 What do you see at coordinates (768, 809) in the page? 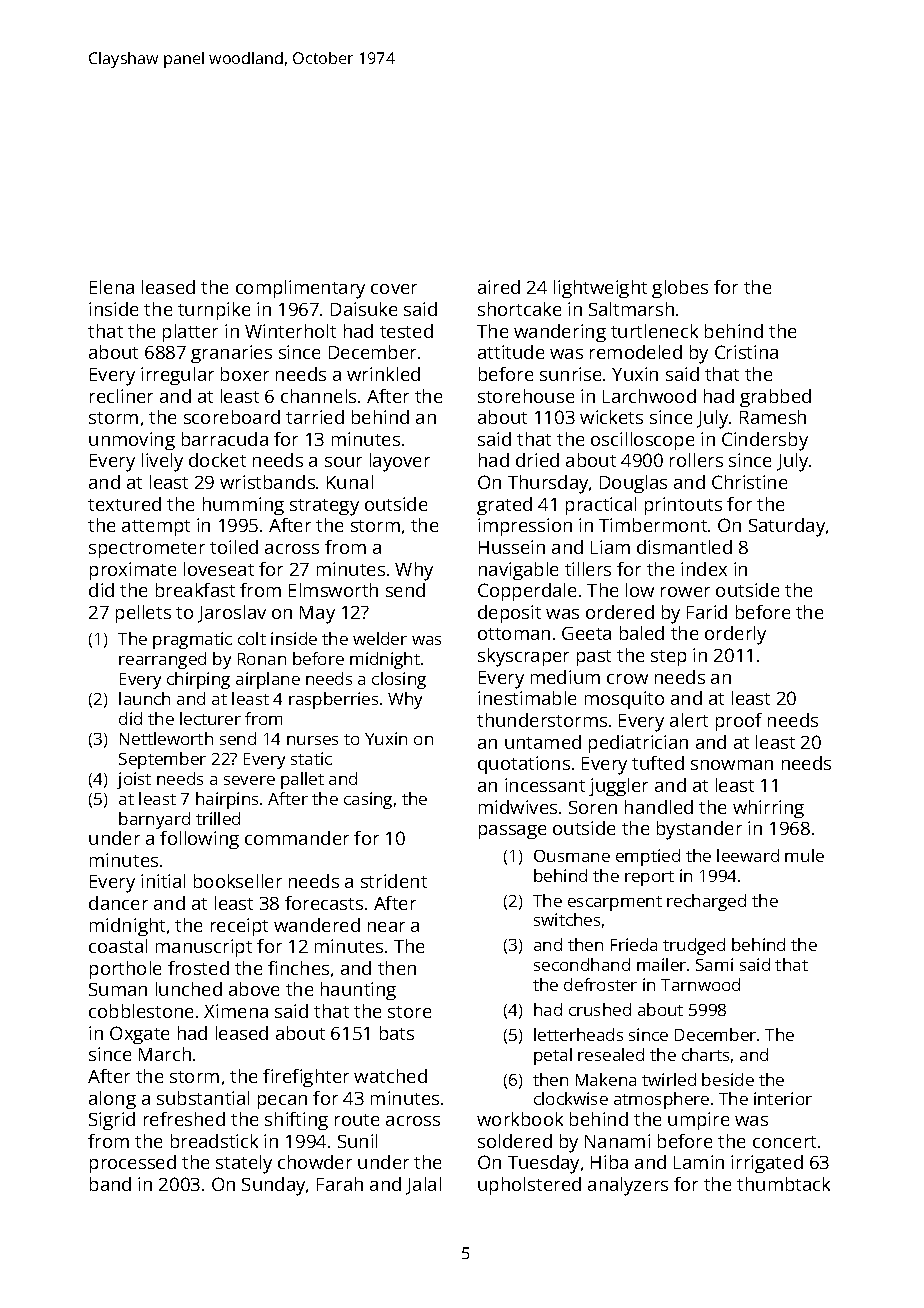
I see `whirring` at bounding box center [768, 809].
